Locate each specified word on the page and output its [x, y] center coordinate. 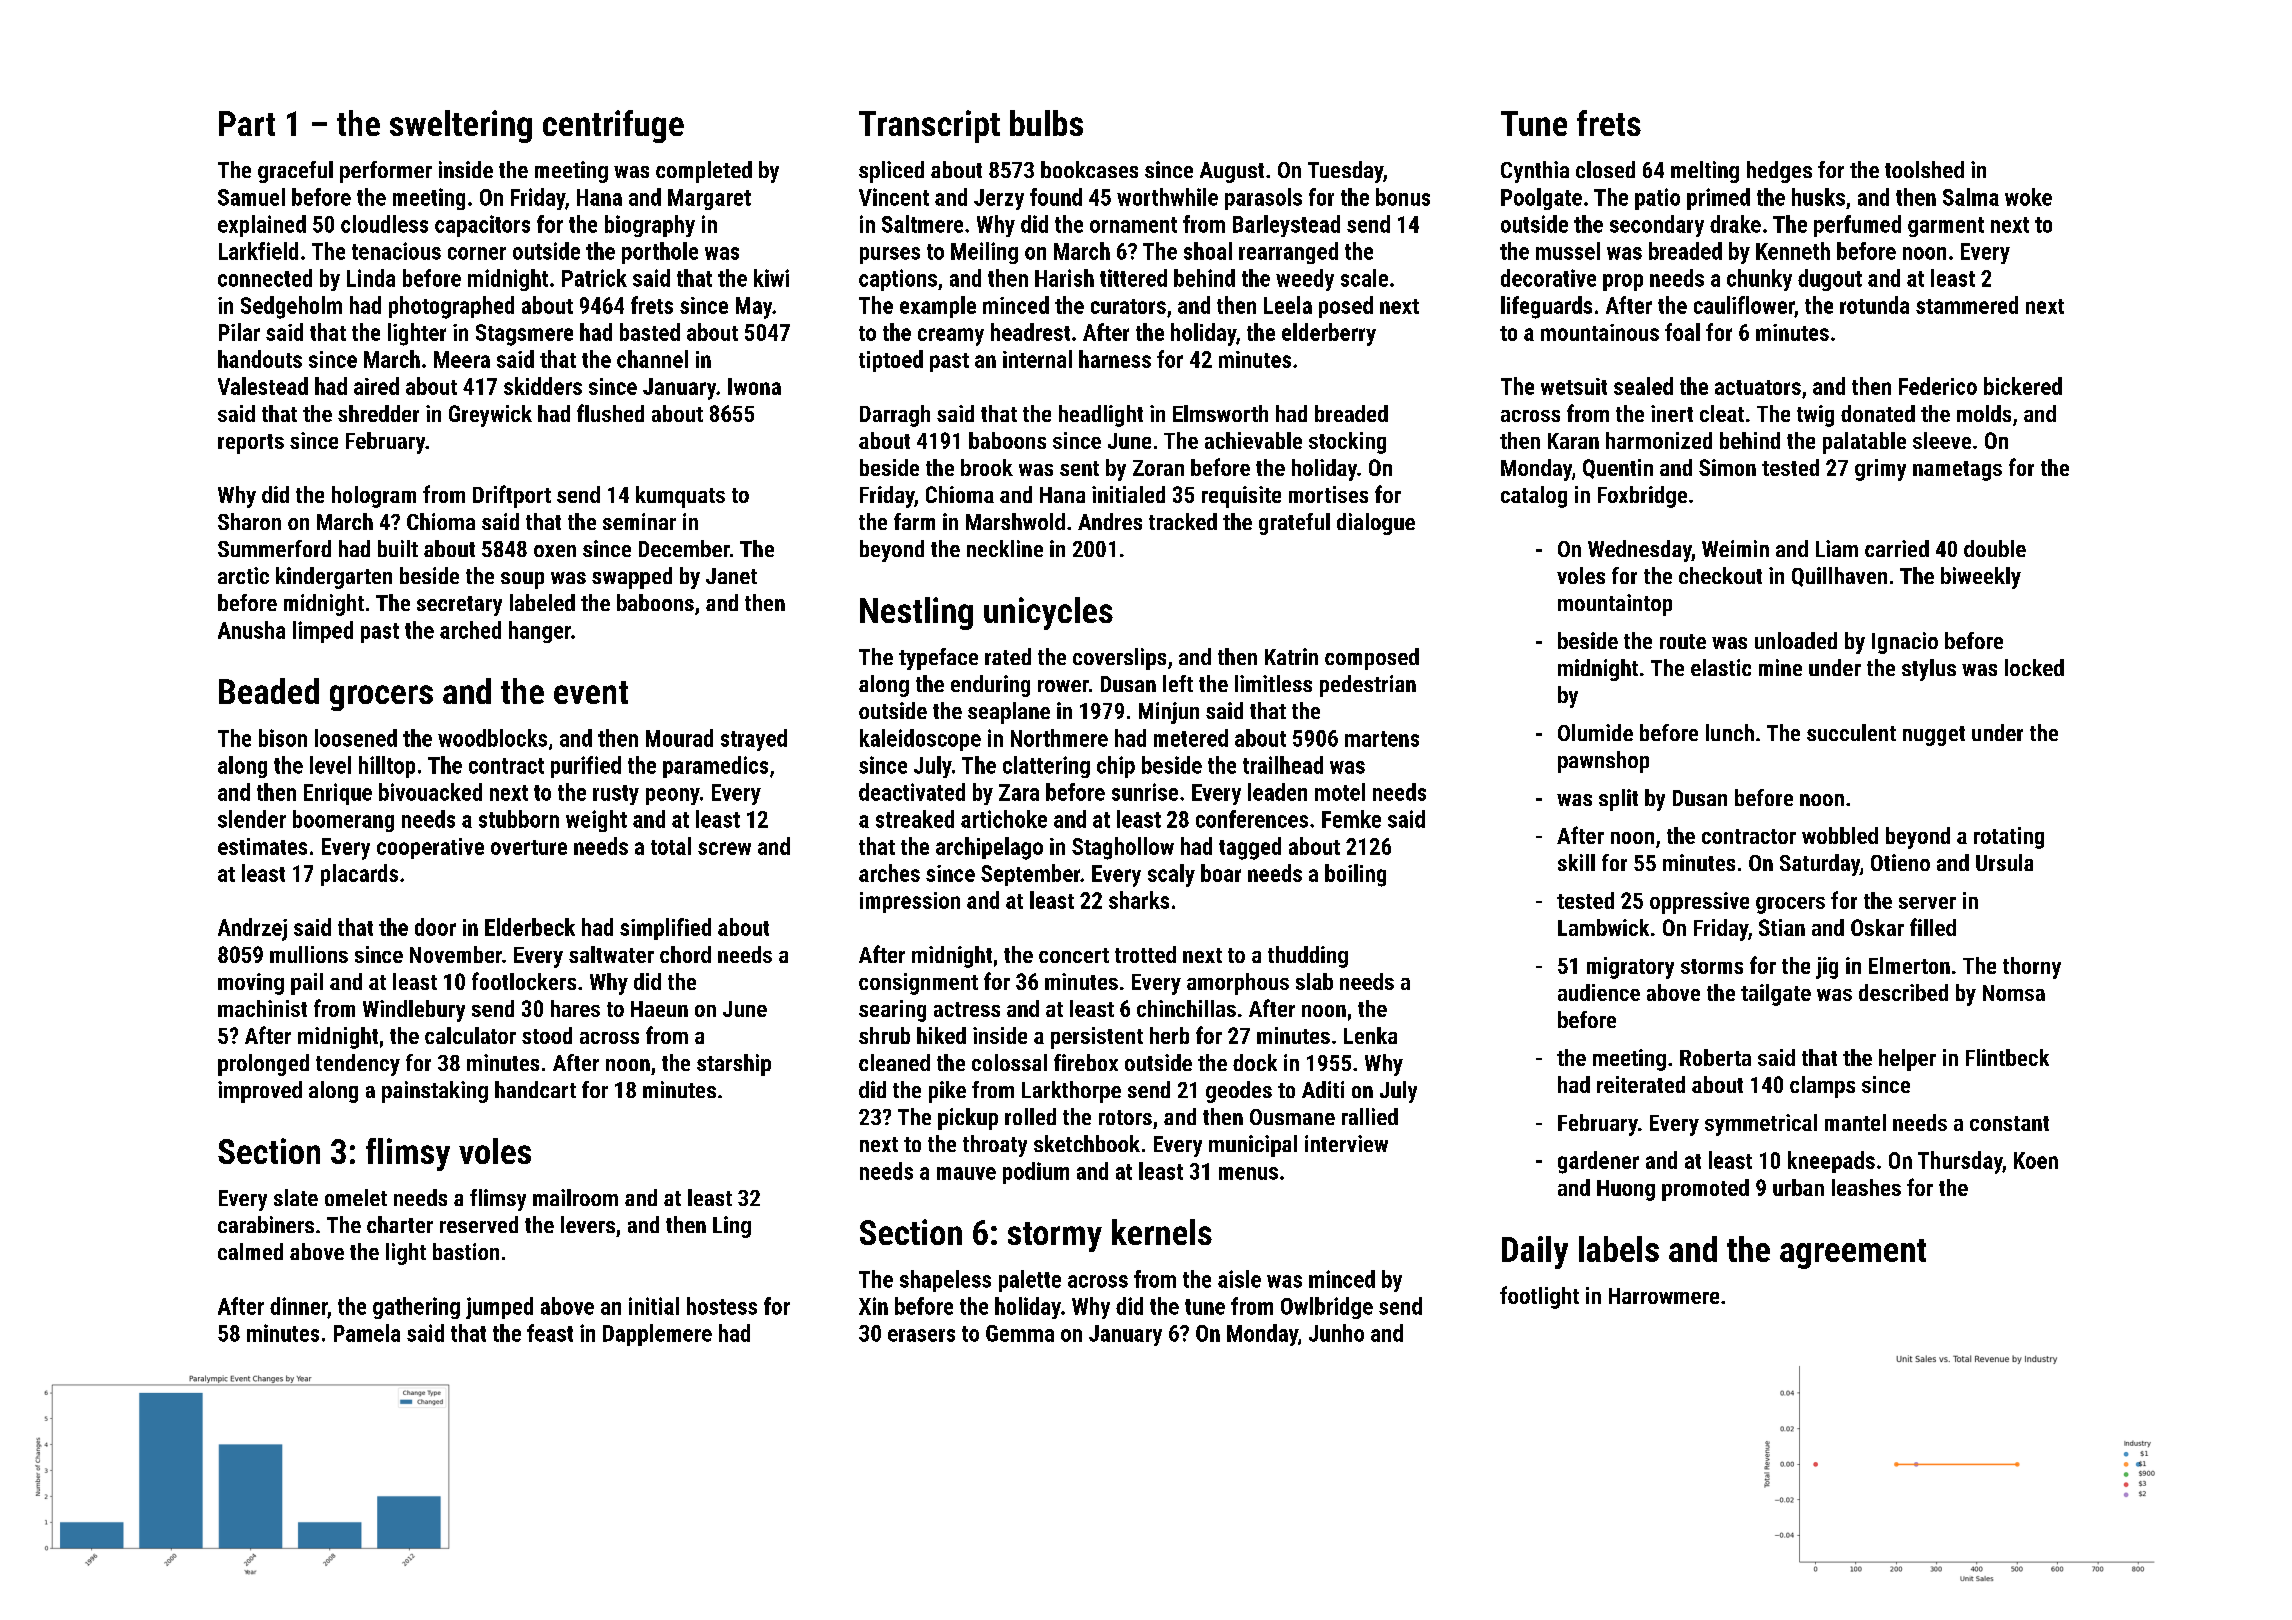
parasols [1263, 199]
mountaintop [1615, 605]
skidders [543, 386]
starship [734, 1065]
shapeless [945, 1281]
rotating [2009, 838]
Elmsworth [1220, 413]
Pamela [367, 1333]
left [1178, 683]
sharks [1139, 900]
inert [1672, 413]
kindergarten [334, 578]
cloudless [384, 224]
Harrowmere [1664, 1296]
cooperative [430, 848]
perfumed [1857, 226]
